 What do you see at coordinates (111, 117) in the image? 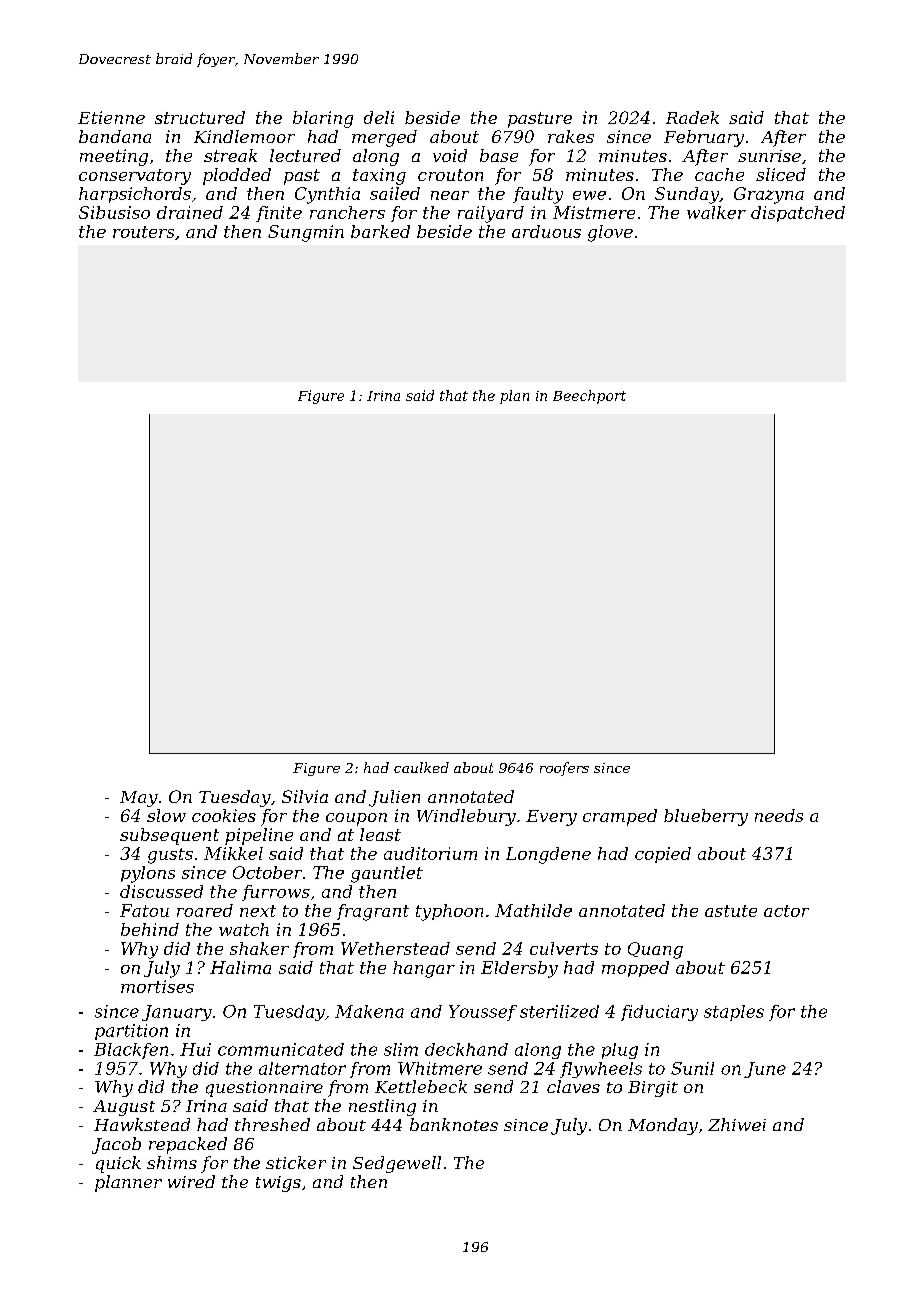
I see `Etienne` at bounding box center [111, 117].
